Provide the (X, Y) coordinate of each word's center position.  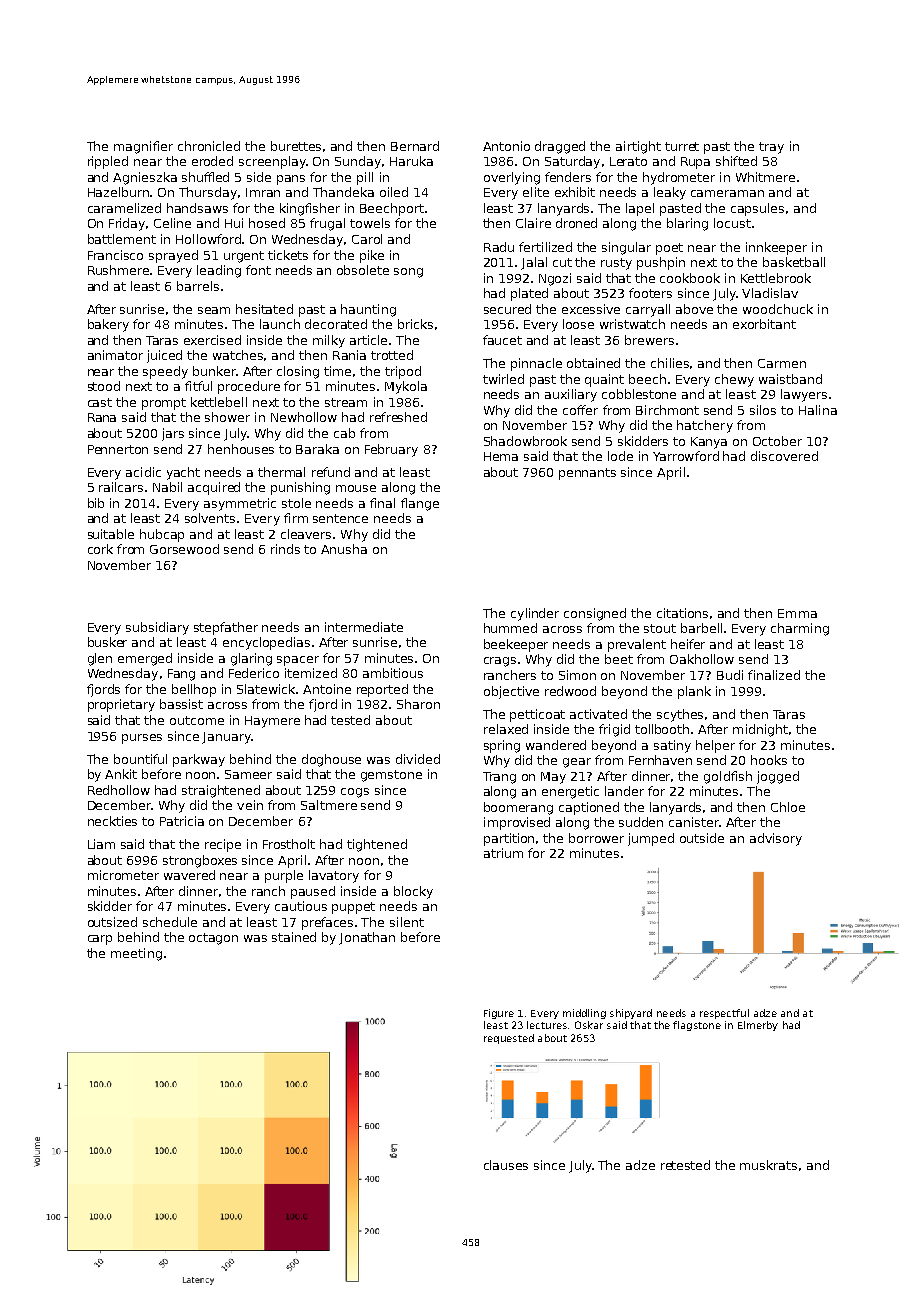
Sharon (418, 704)
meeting (136, 954)
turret (682, 146)
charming (800, 629)
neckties (112, 821)
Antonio (506, 146)
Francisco (115, 255)
